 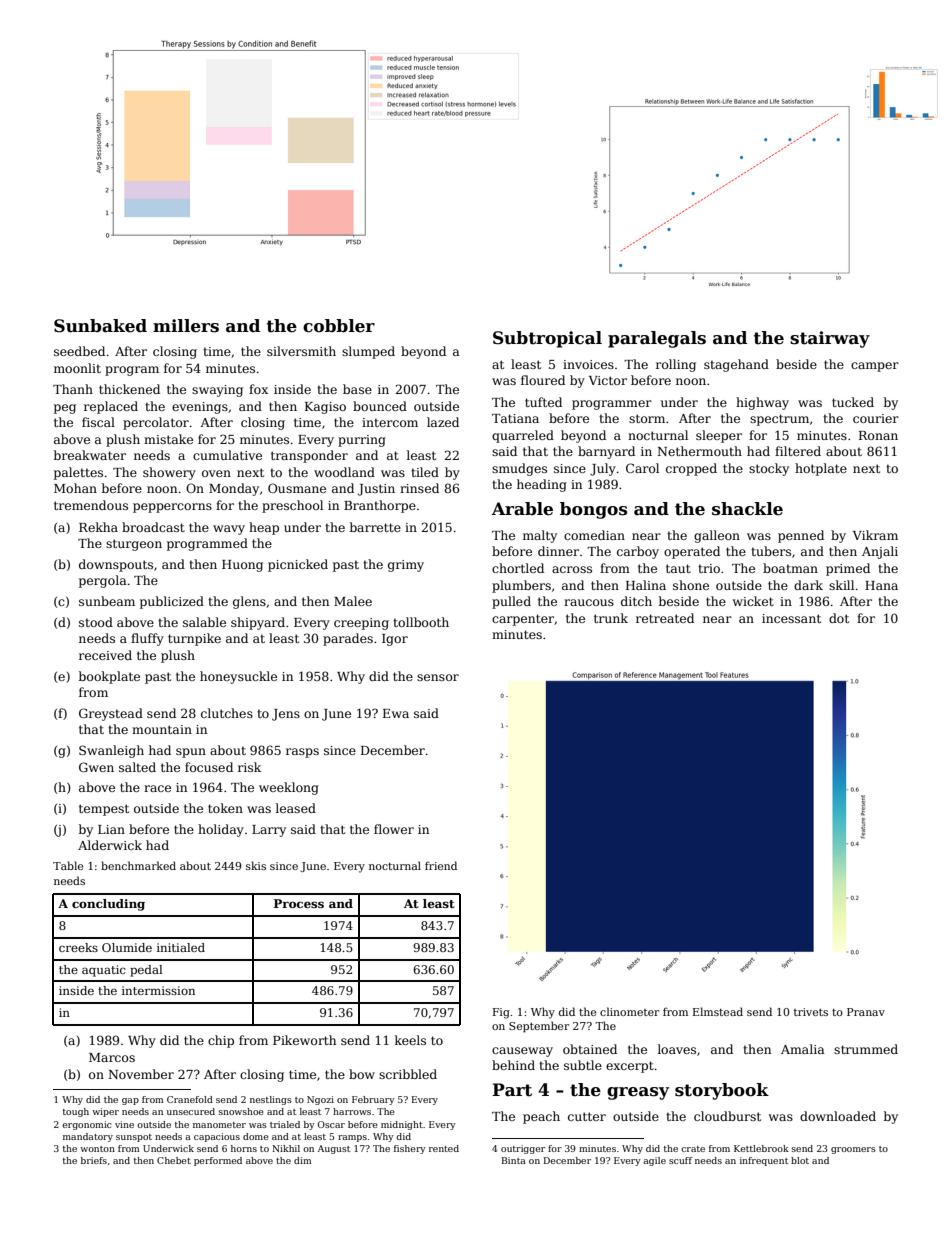 I want to click on floured, so click(x=543, y=380).
